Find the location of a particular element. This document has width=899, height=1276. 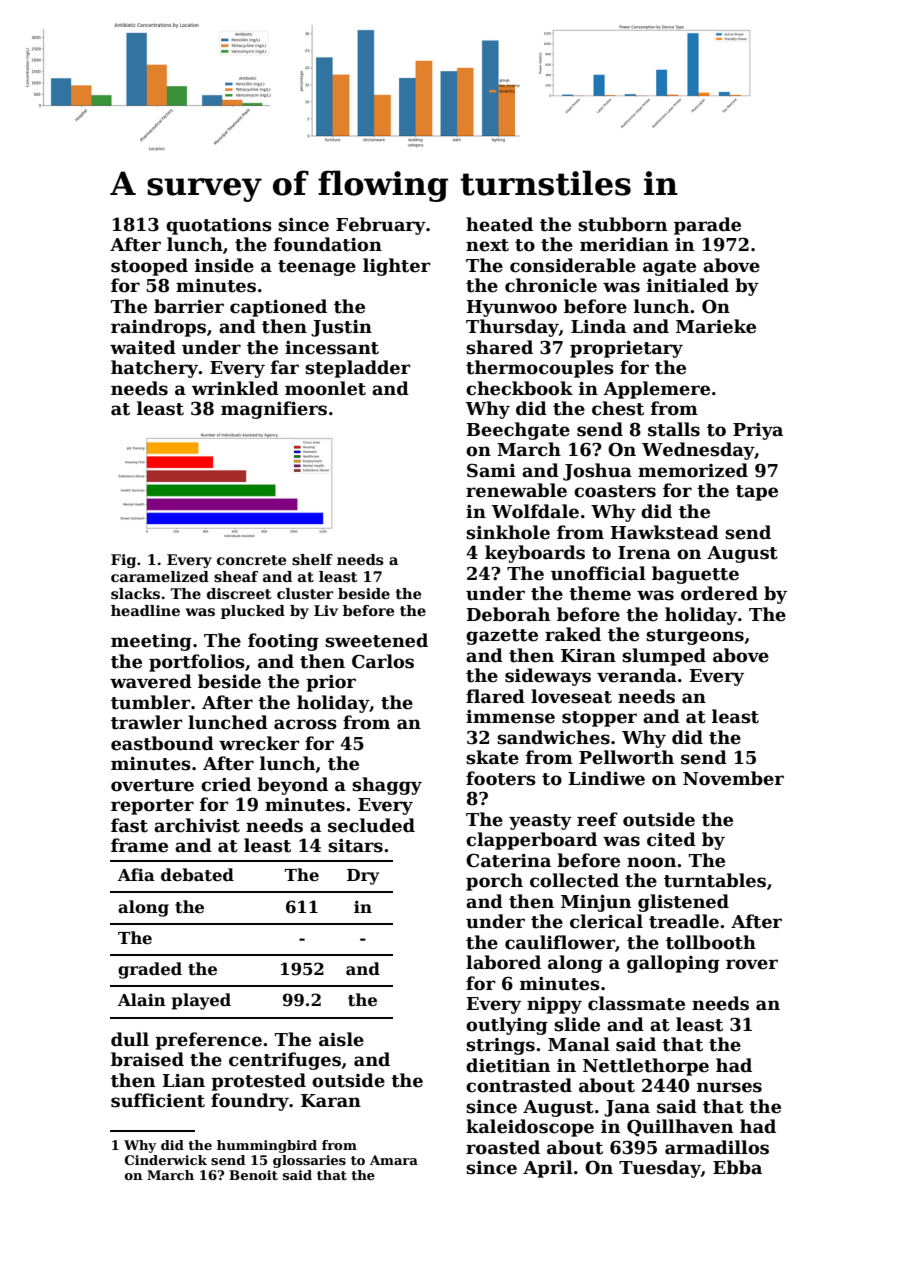

played is located at coordinates (201, 1001).
